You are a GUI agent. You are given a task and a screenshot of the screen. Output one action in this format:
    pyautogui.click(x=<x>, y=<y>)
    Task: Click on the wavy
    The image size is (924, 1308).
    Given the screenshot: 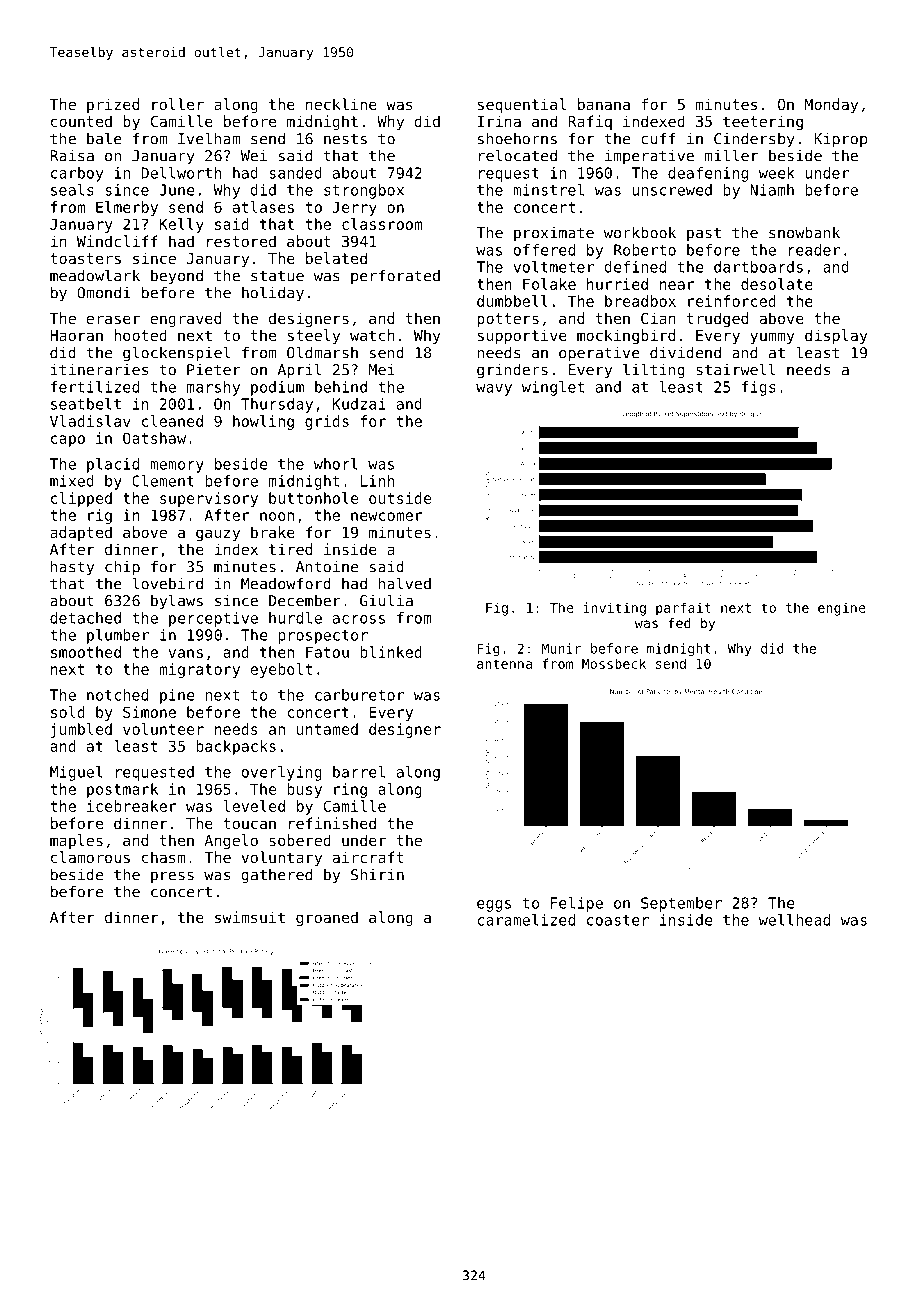 What is the action you would take?
    pyautogui.click(x=494, y=390)
